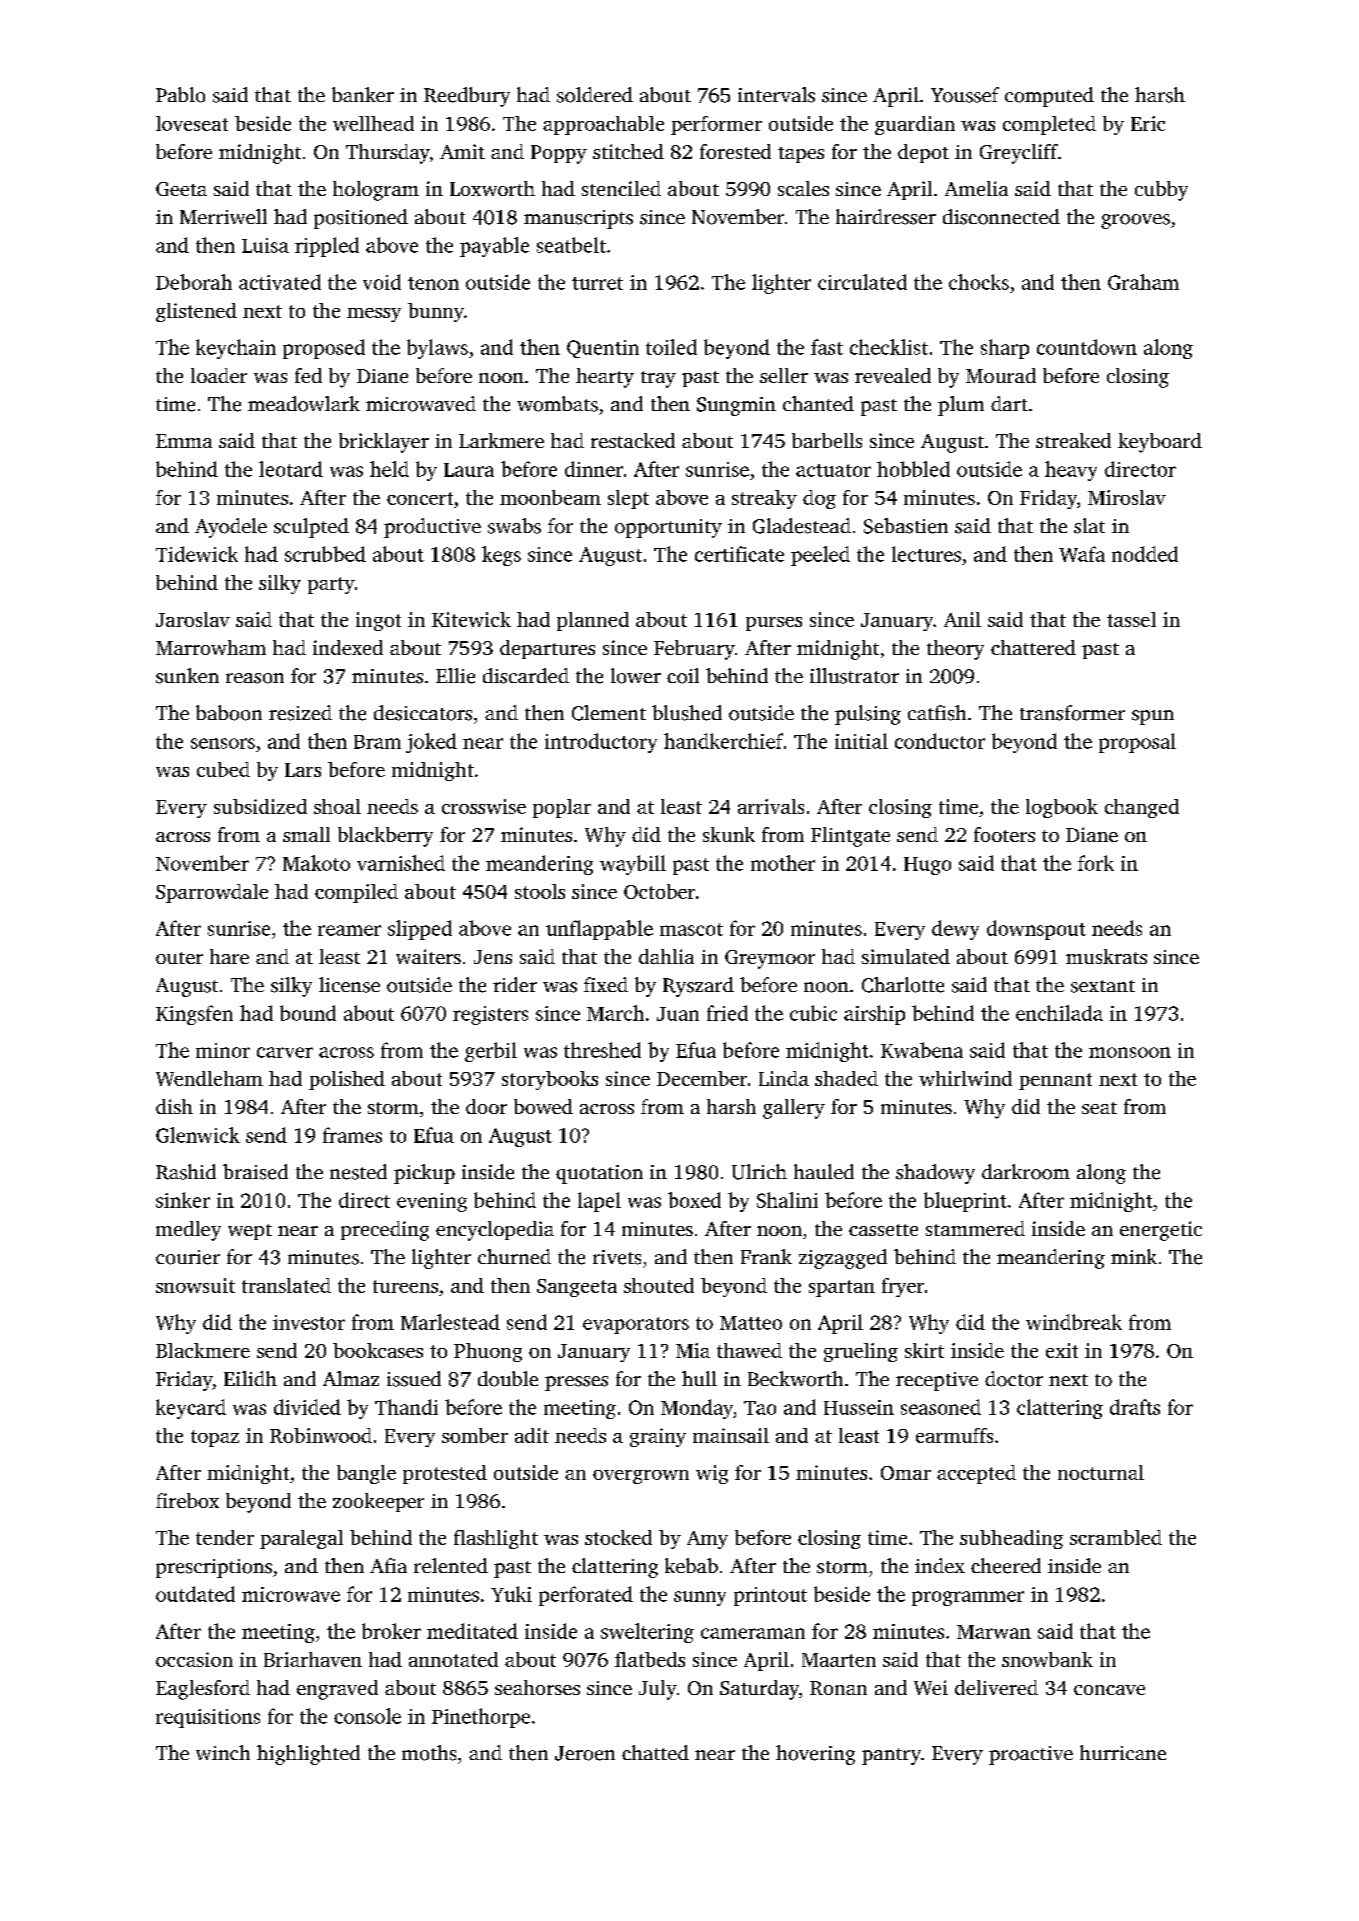  I want to click on Wei, so click(931, 1687).
